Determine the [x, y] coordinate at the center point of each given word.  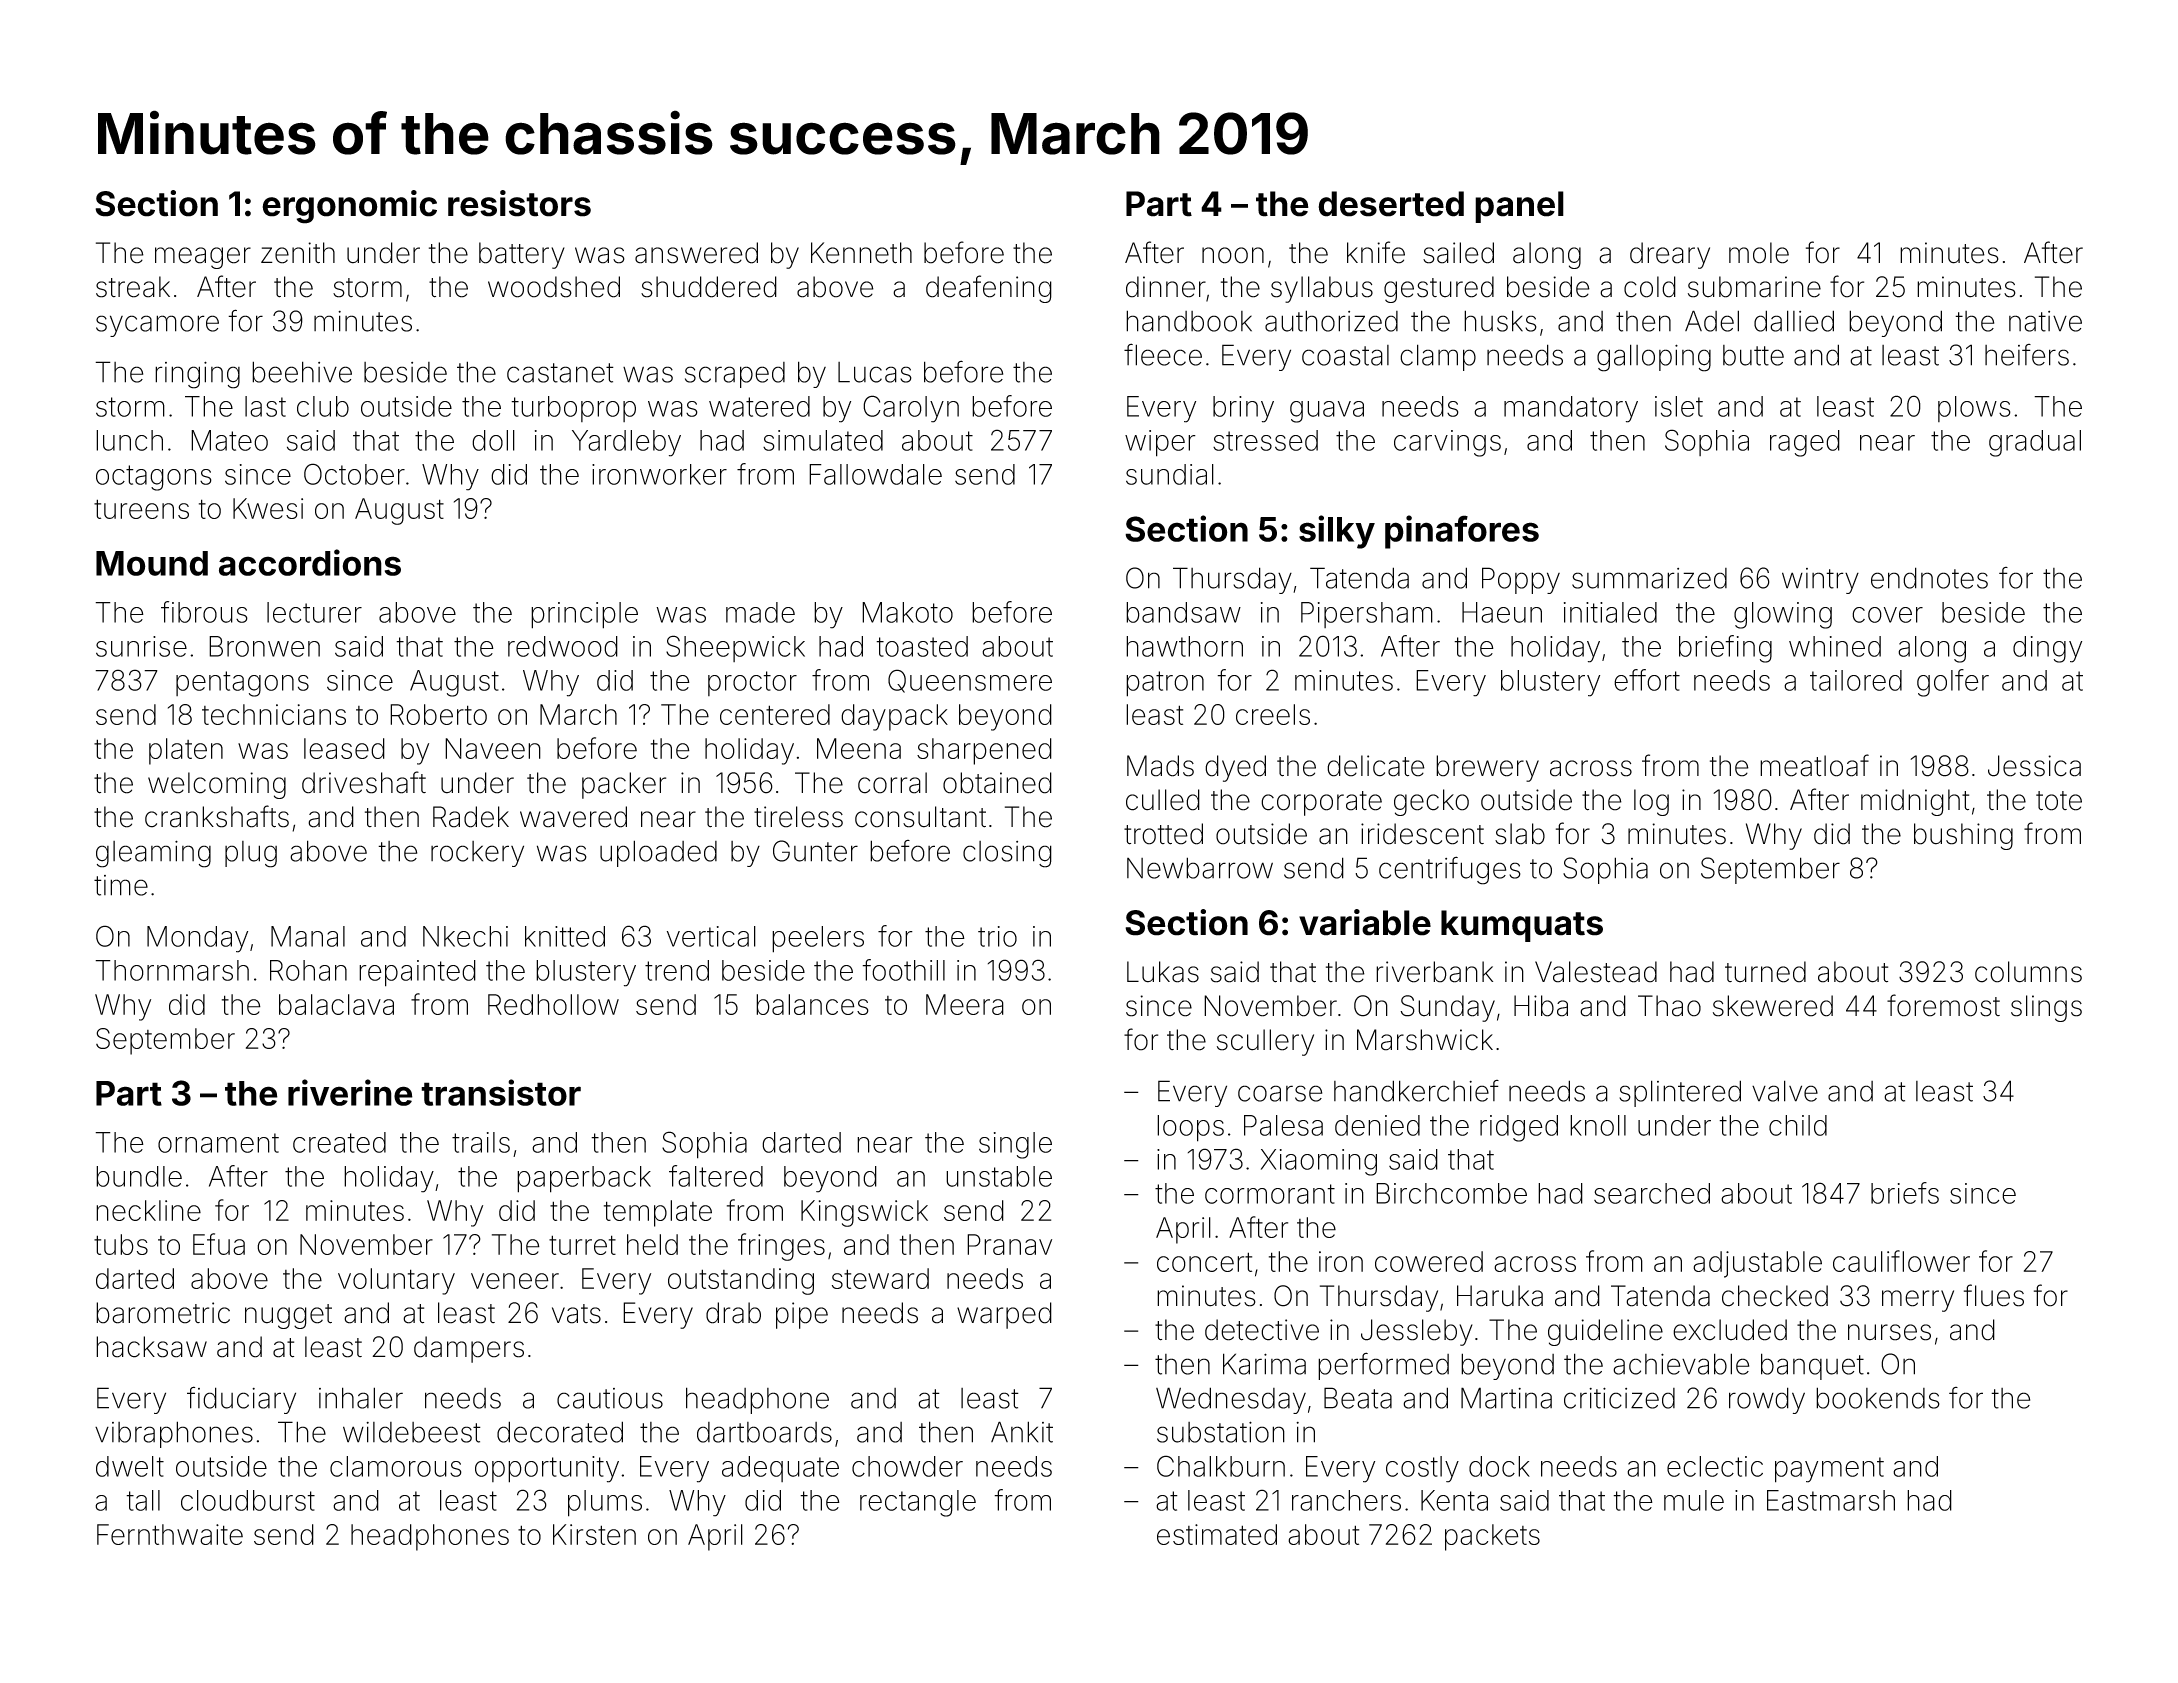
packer [624, 785]
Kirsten [594, 1534]
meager [203, 258]
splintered [1680, 1093]
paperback [584, 1179]
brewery [1487, 768]
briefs [1905, 1193]
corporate [1321, 803]
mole [1759, 253]
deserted [1391, 204]
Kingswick [864, 1213]
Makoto [907, 612]
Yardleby [626, 443]
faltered [716, 1176]
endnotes [1929, 578]
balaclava [336, 1004]
